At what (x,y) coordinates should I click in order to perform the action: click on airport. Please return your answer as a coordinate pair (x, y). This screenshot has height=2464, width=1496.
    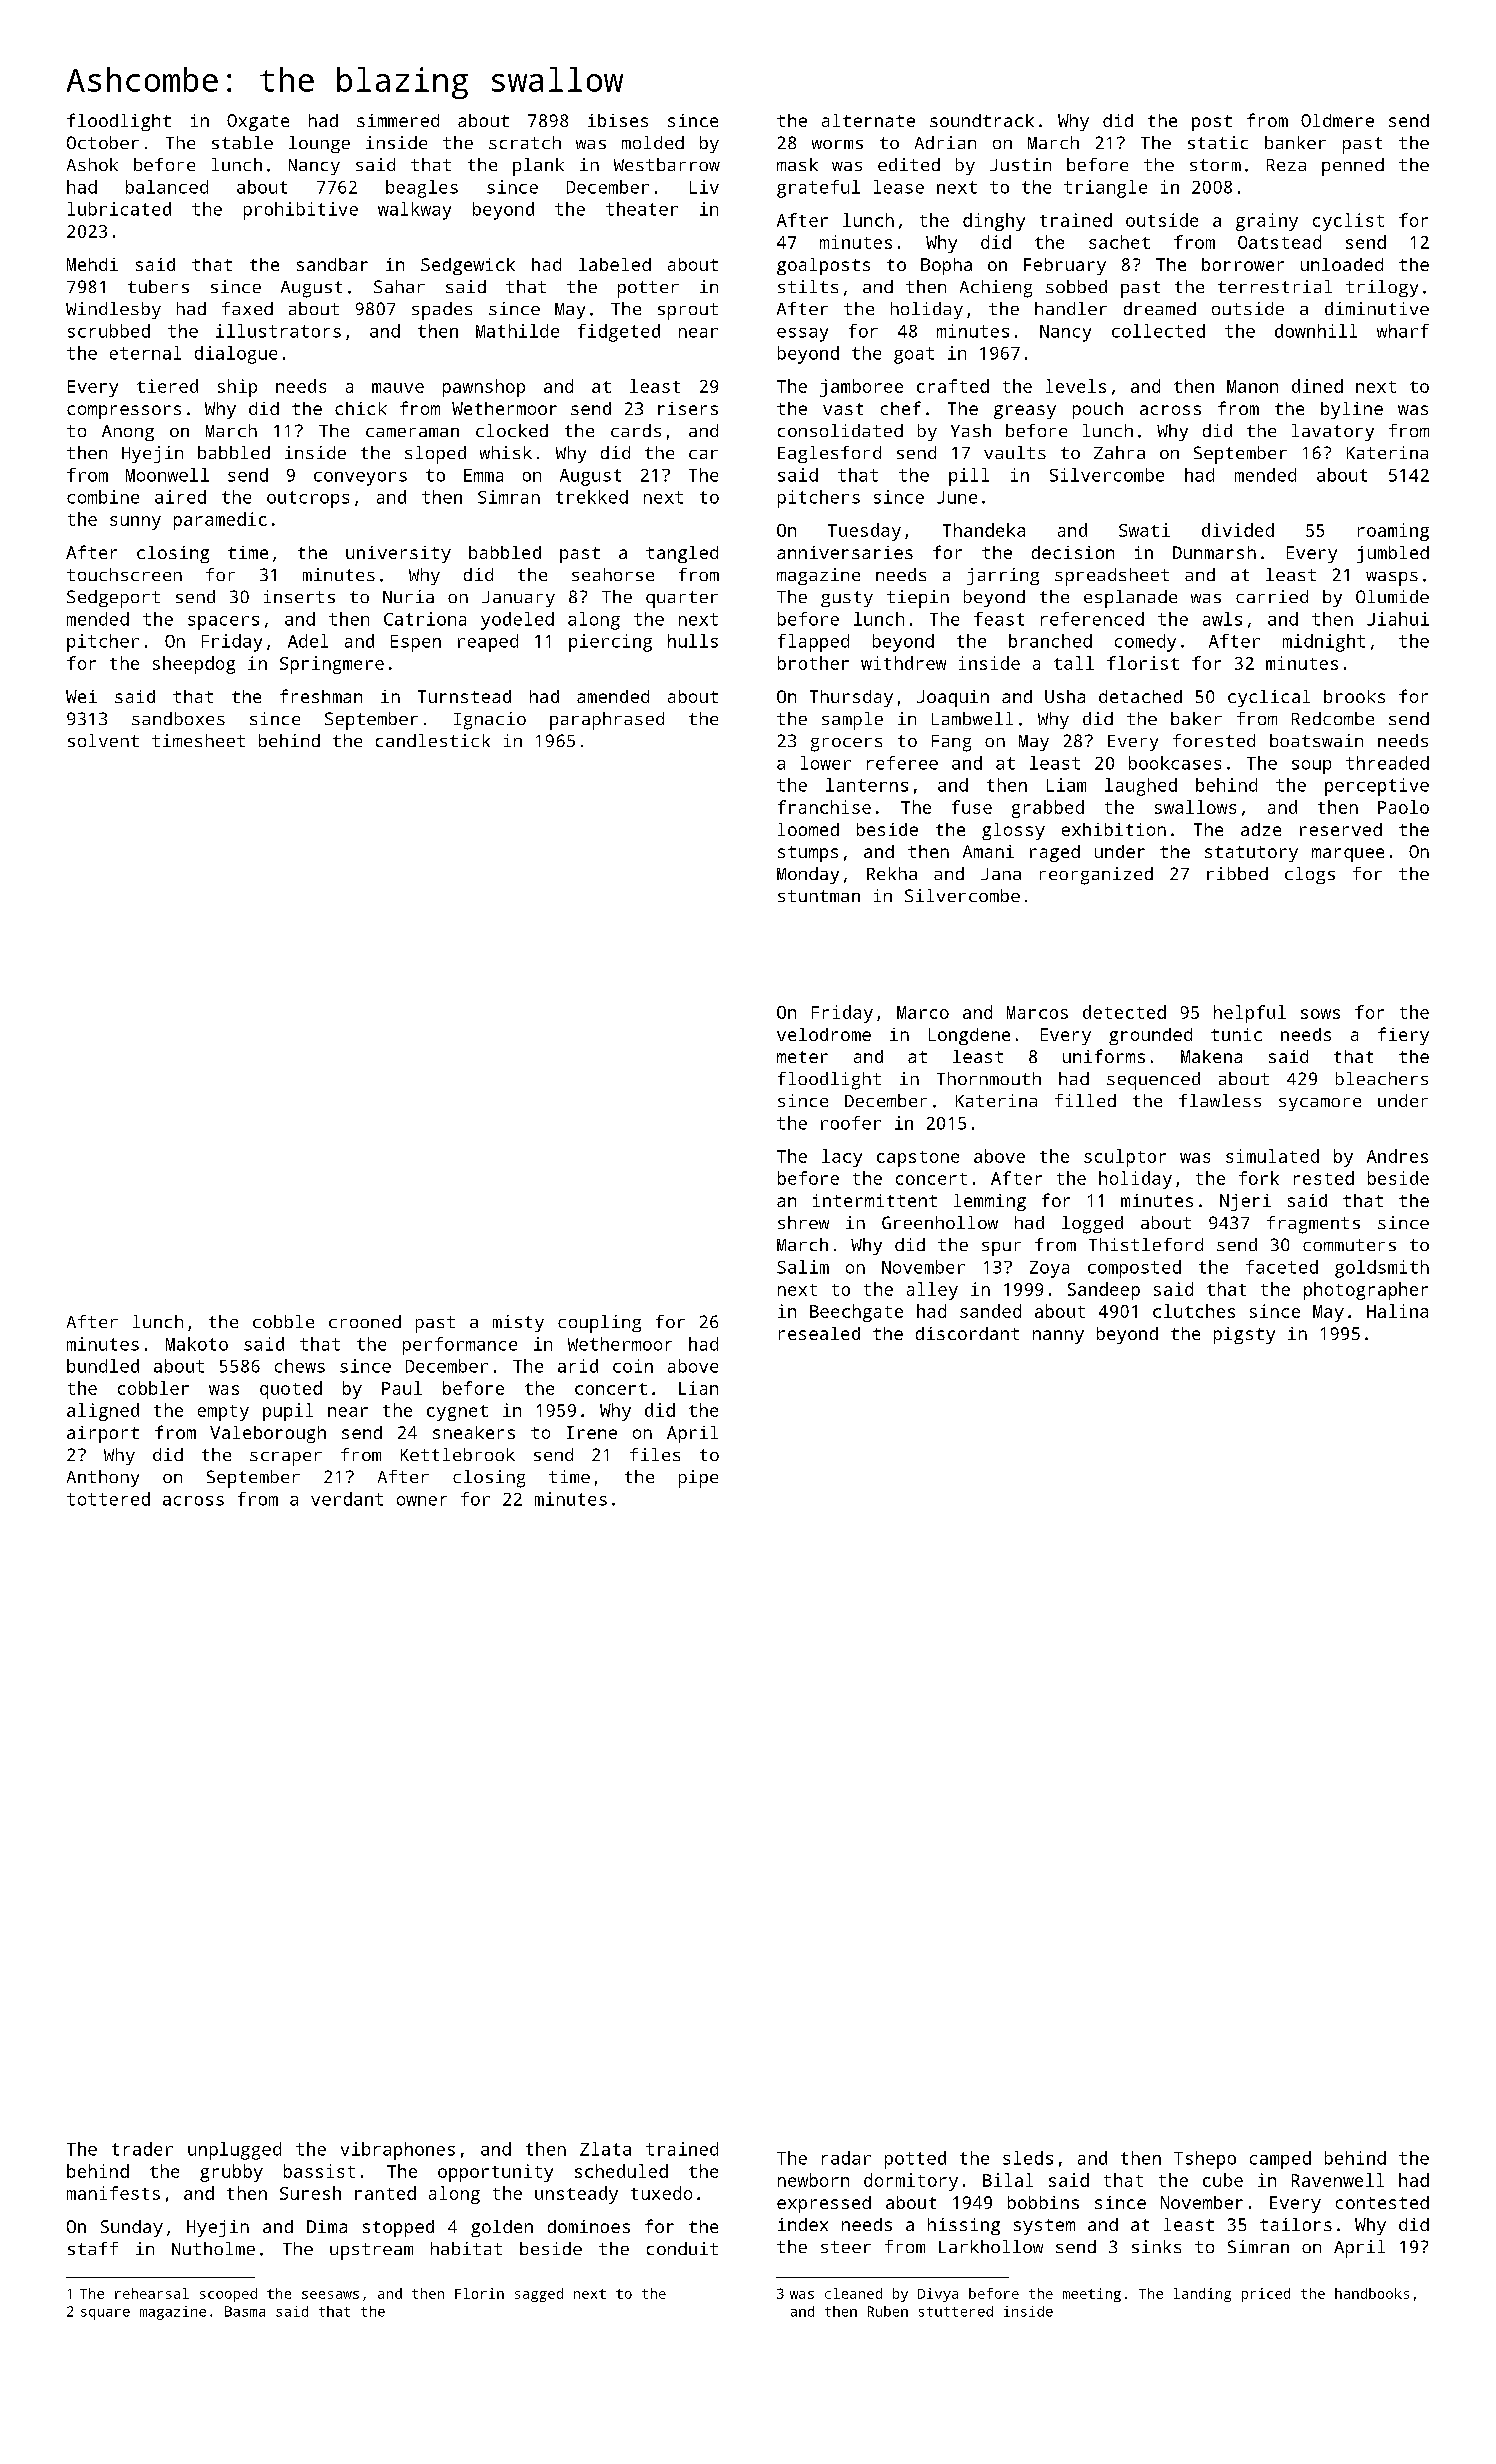
    Looking at the image, I should click on (103, 1434).
